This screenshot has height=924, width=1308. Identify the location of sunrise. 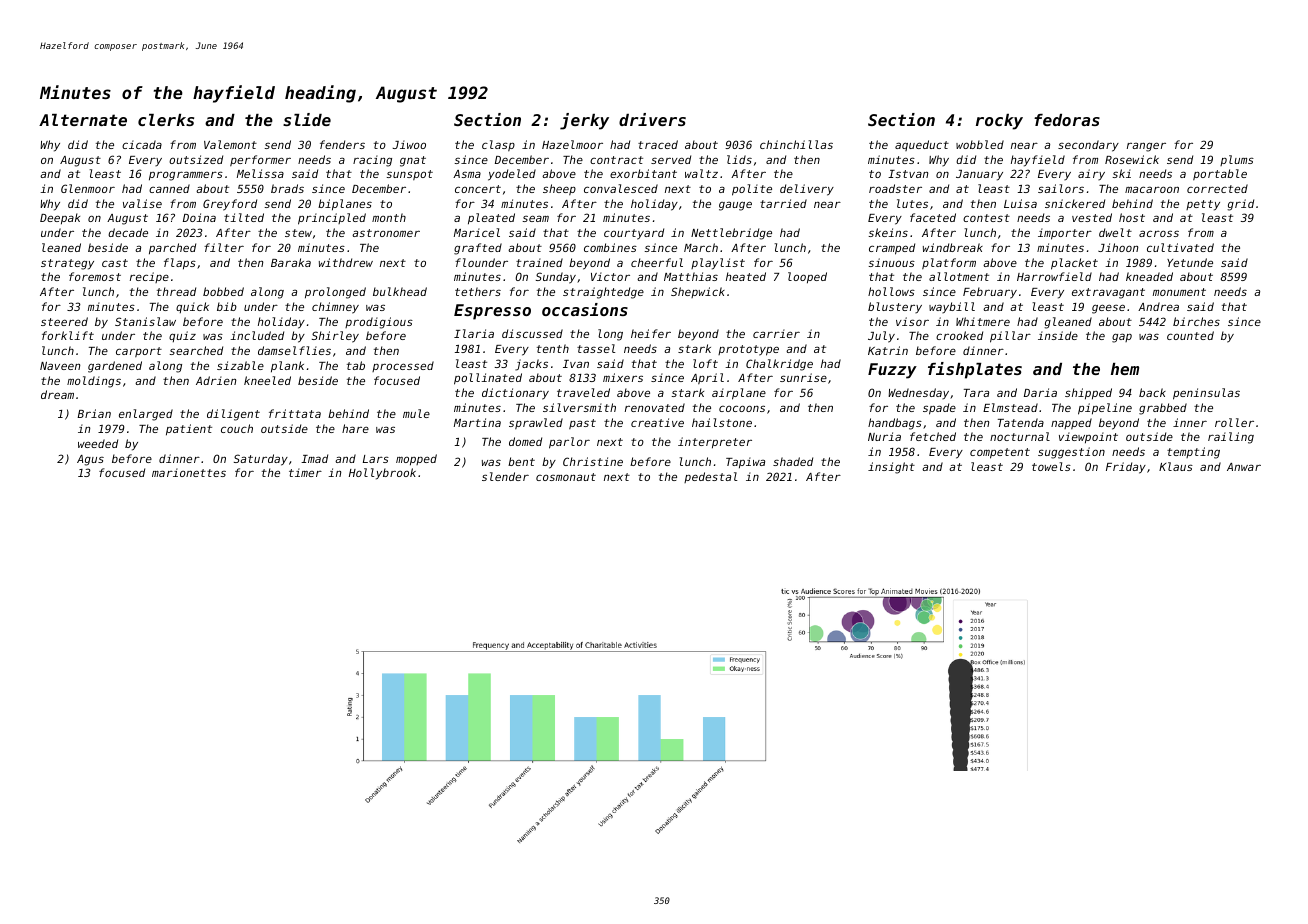
(803, 377).
